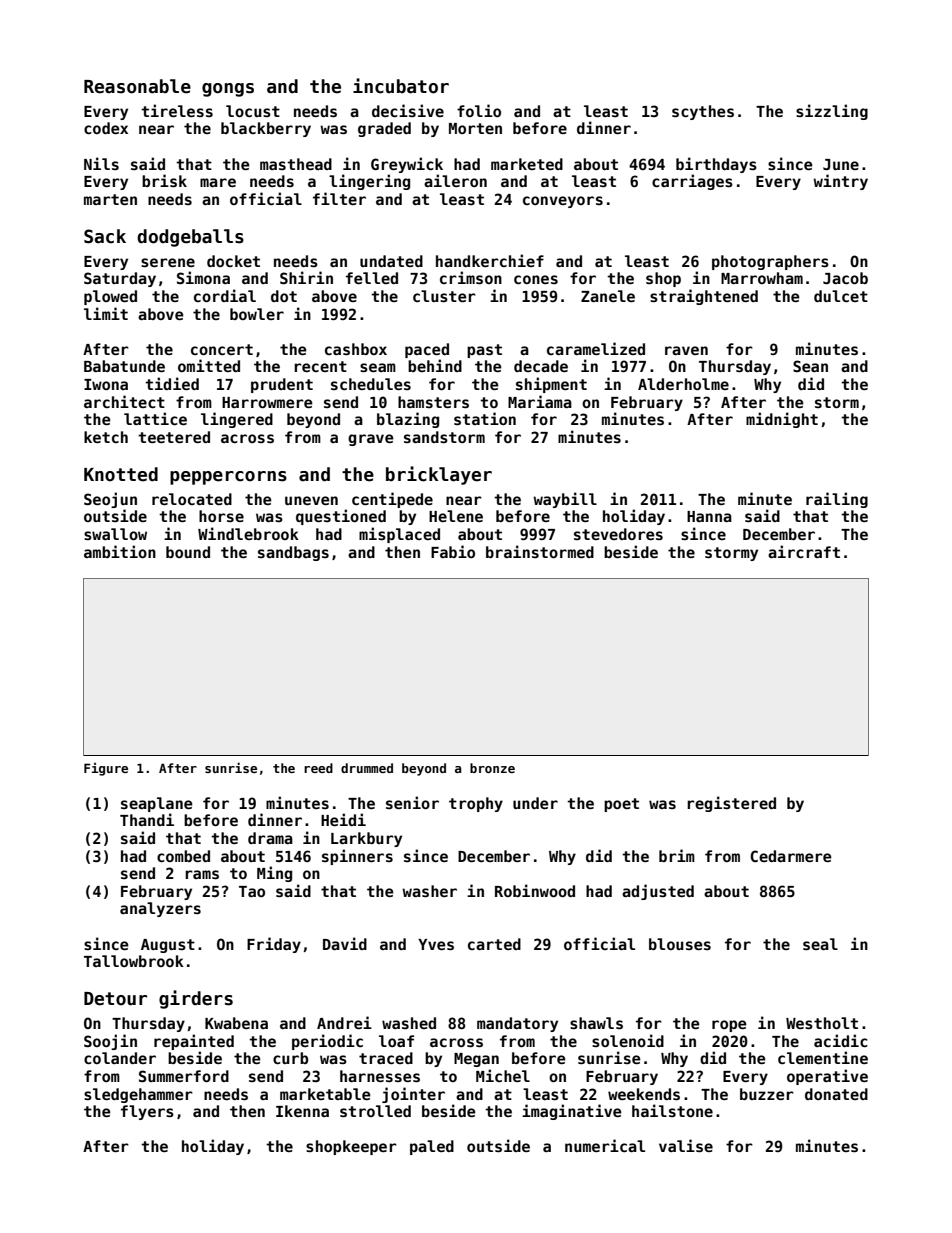 Image resolution: width=952 pixels, height=1233 pixels. I want to click on flyers, so click(147, 1112).
